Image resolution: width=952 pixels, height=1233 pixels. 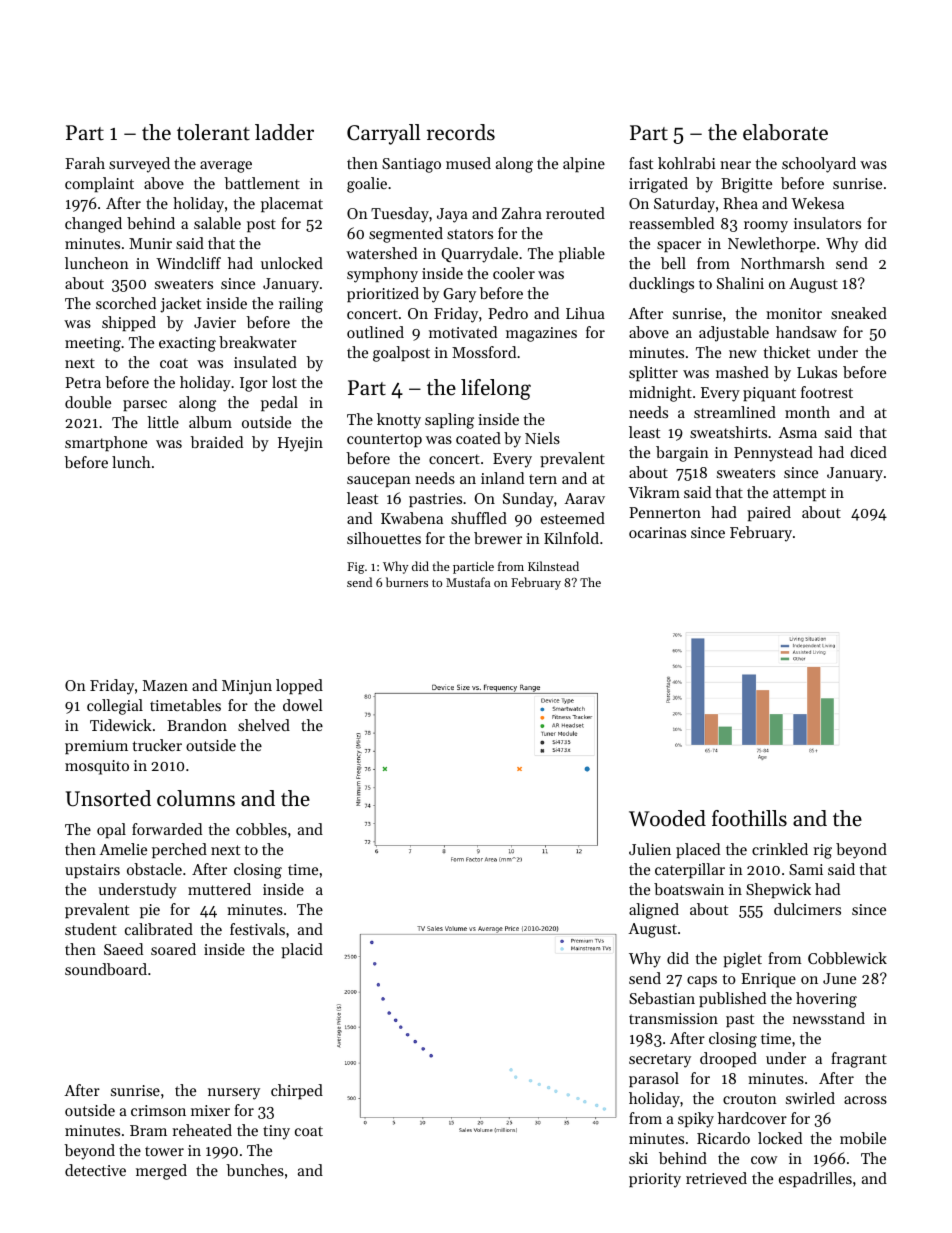 I want to click on bunches, so click(x=255, y=1170).
